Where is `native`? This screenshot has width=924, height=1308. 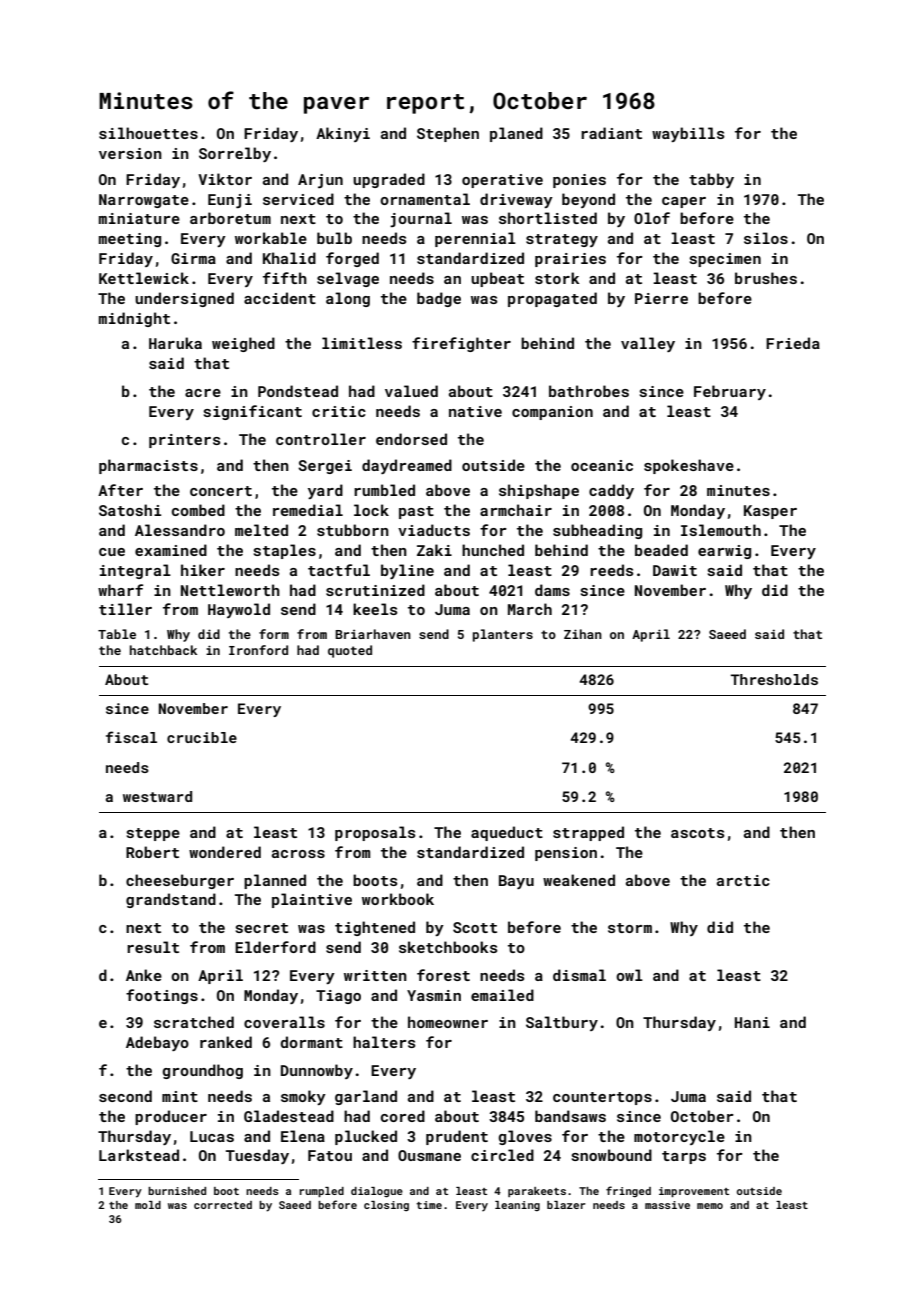 native is located at coordinates (475, 411).
